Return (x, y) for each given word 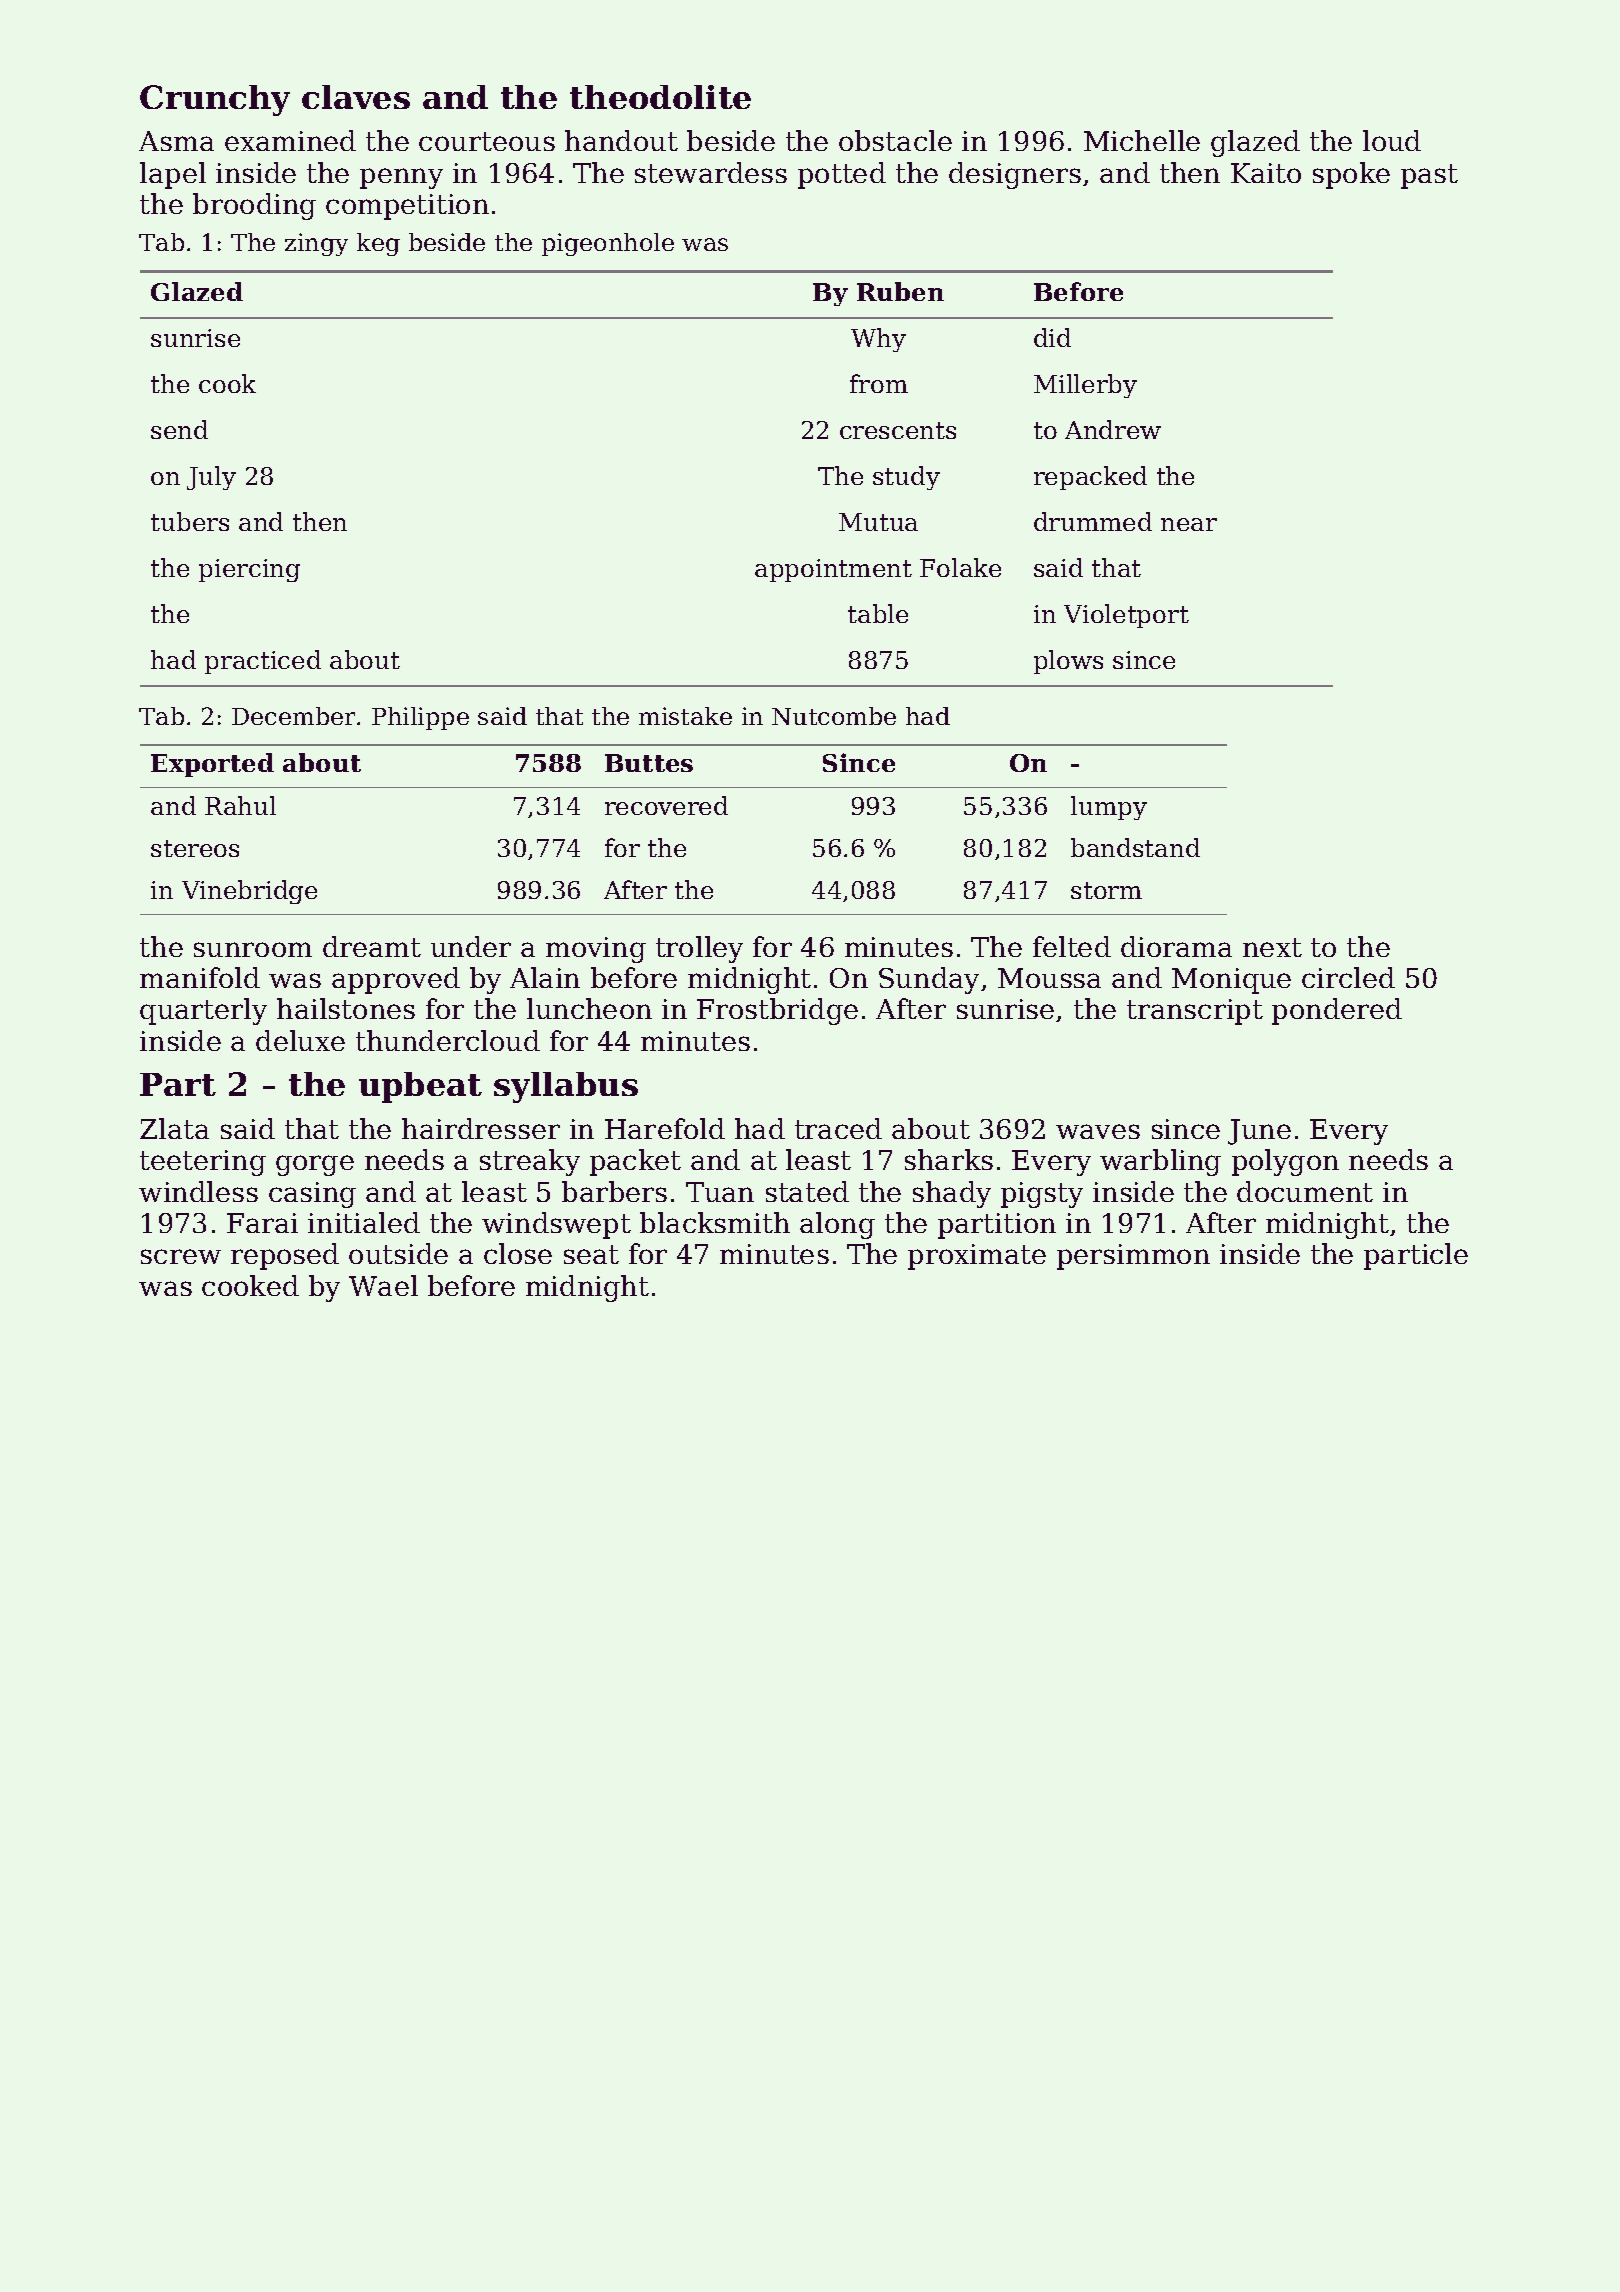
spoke (1351, 175)
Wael (383, 1285)
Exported (212, 765)
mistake (685, 716)
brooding (254, 206)
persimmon (1133, 1257)
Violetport (1126, 616)
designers (1015, 175)
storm (1106, 890)
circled (1348, 977)
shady (952, 1194)
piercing (249, 570)
